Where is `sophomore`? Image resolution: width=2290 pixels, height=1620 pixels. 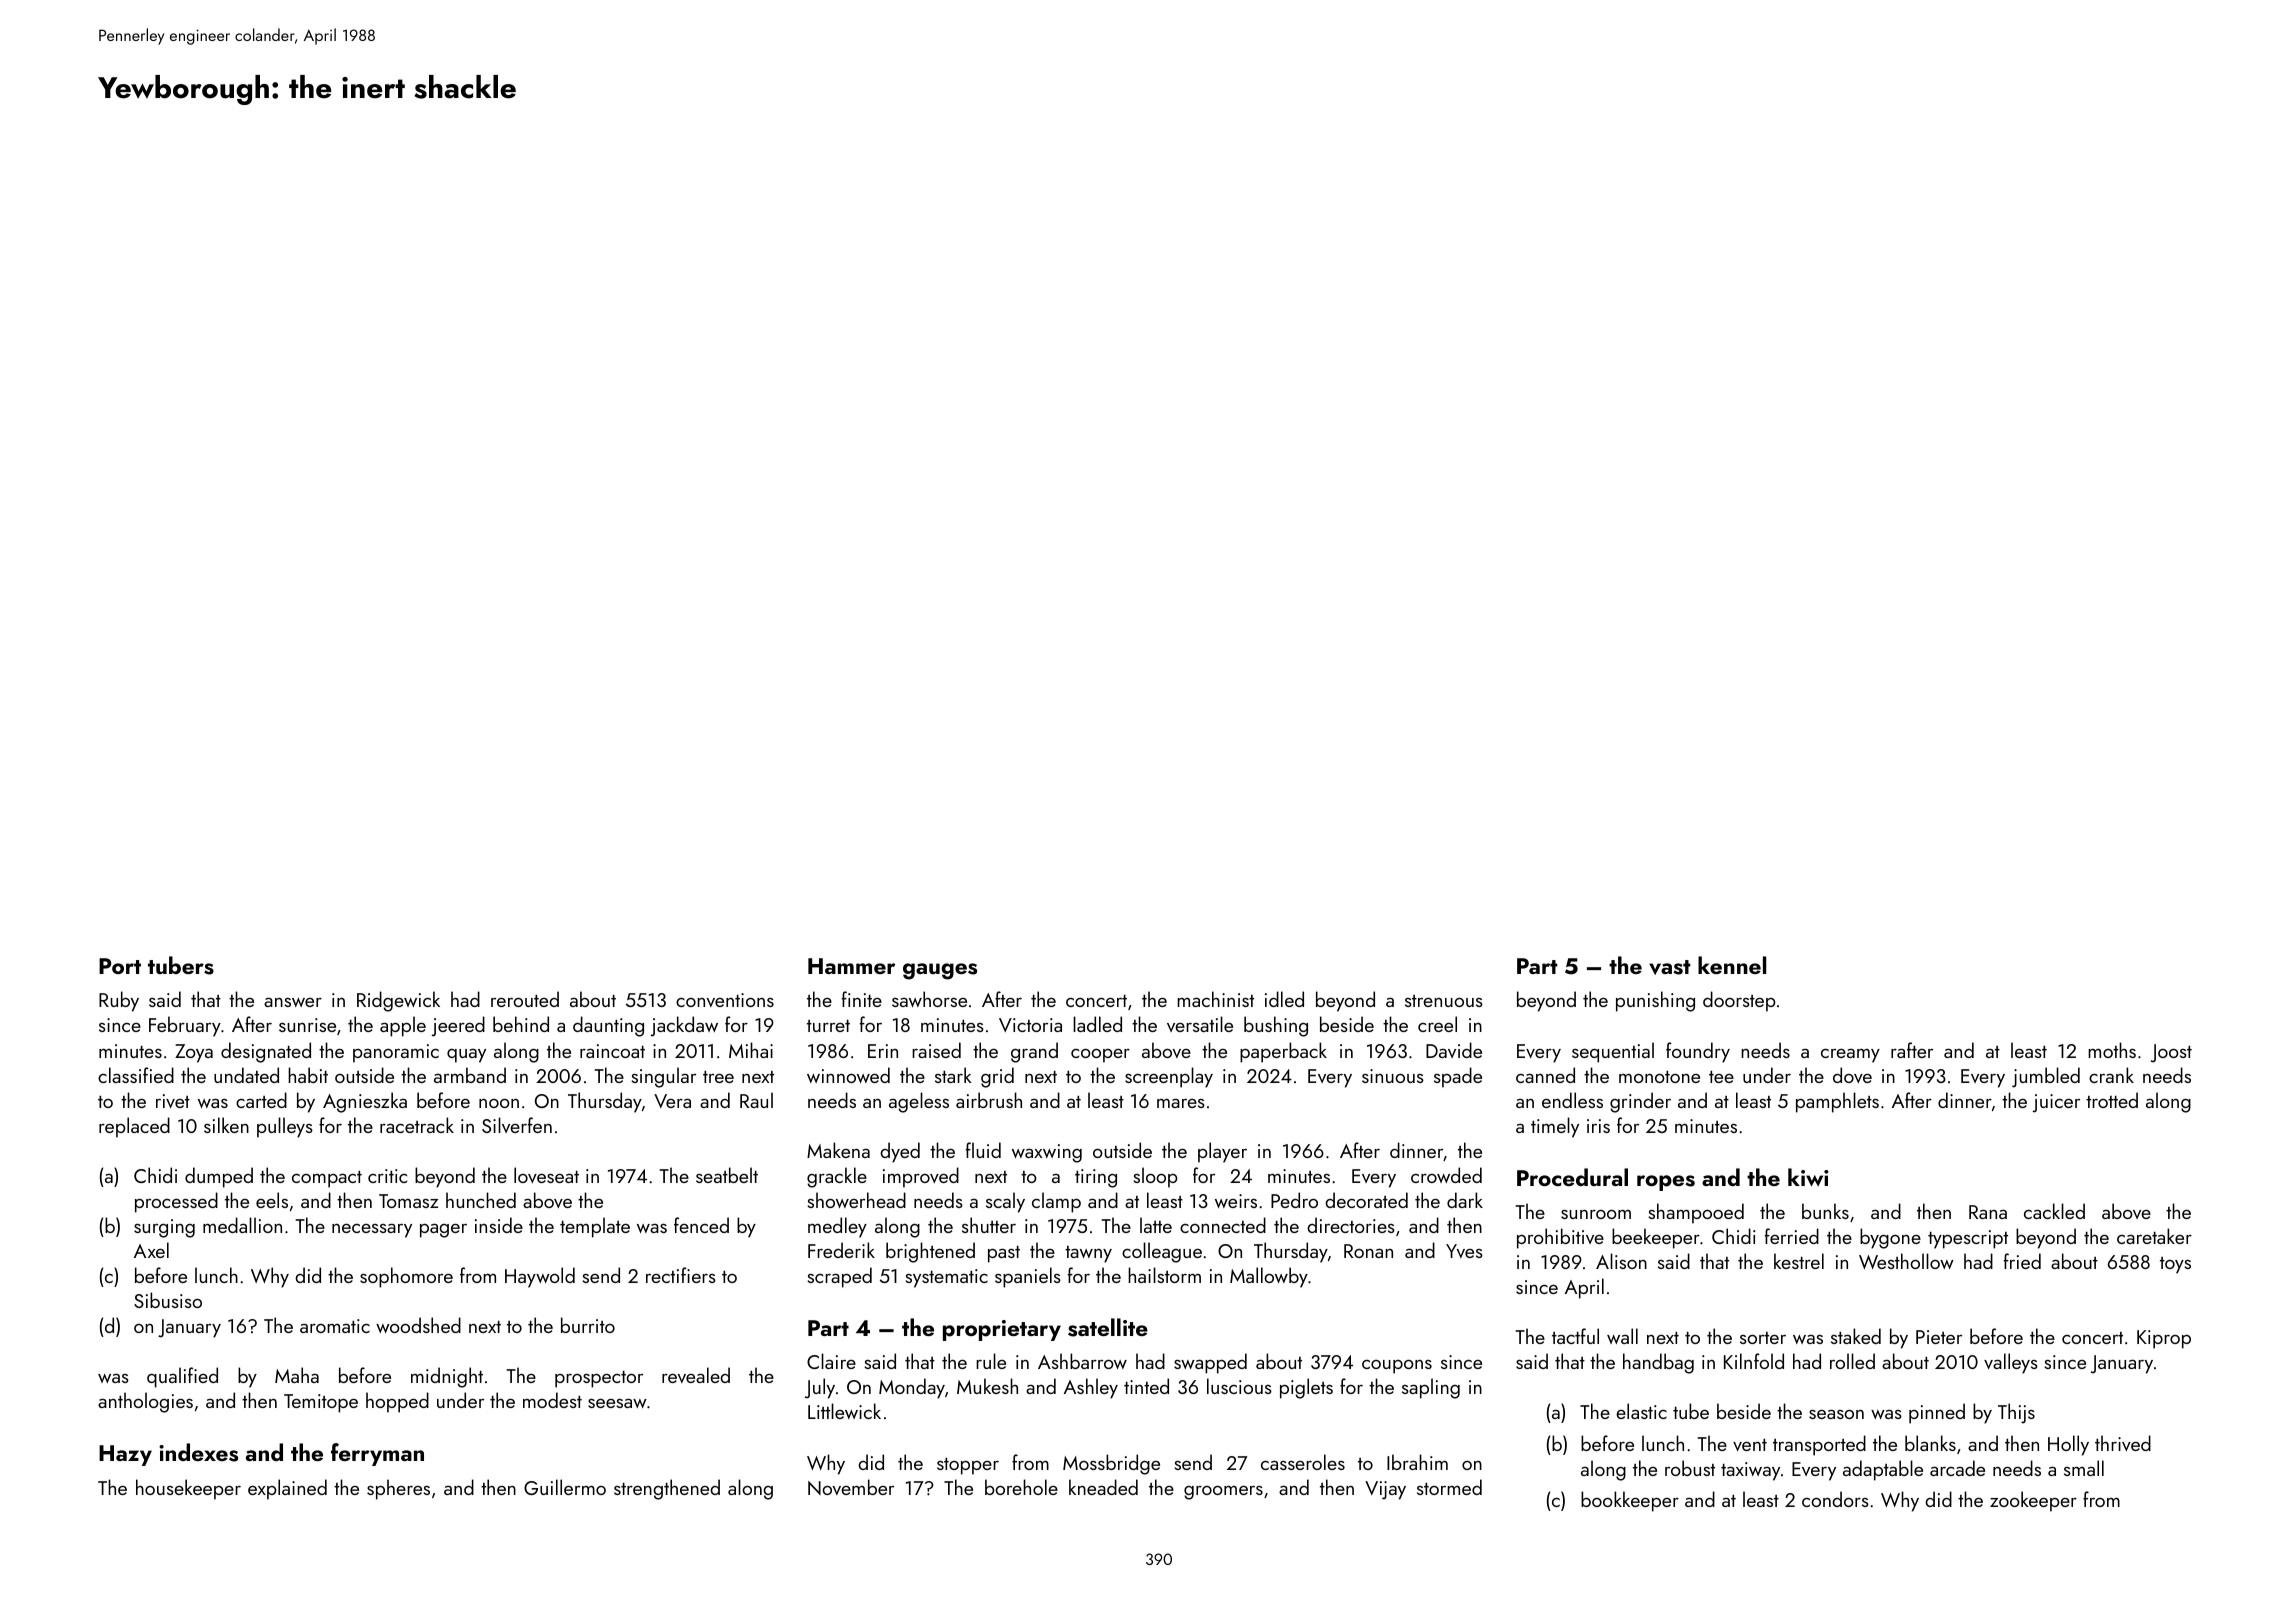
sophomore is located at coordinates (406, 1277).
